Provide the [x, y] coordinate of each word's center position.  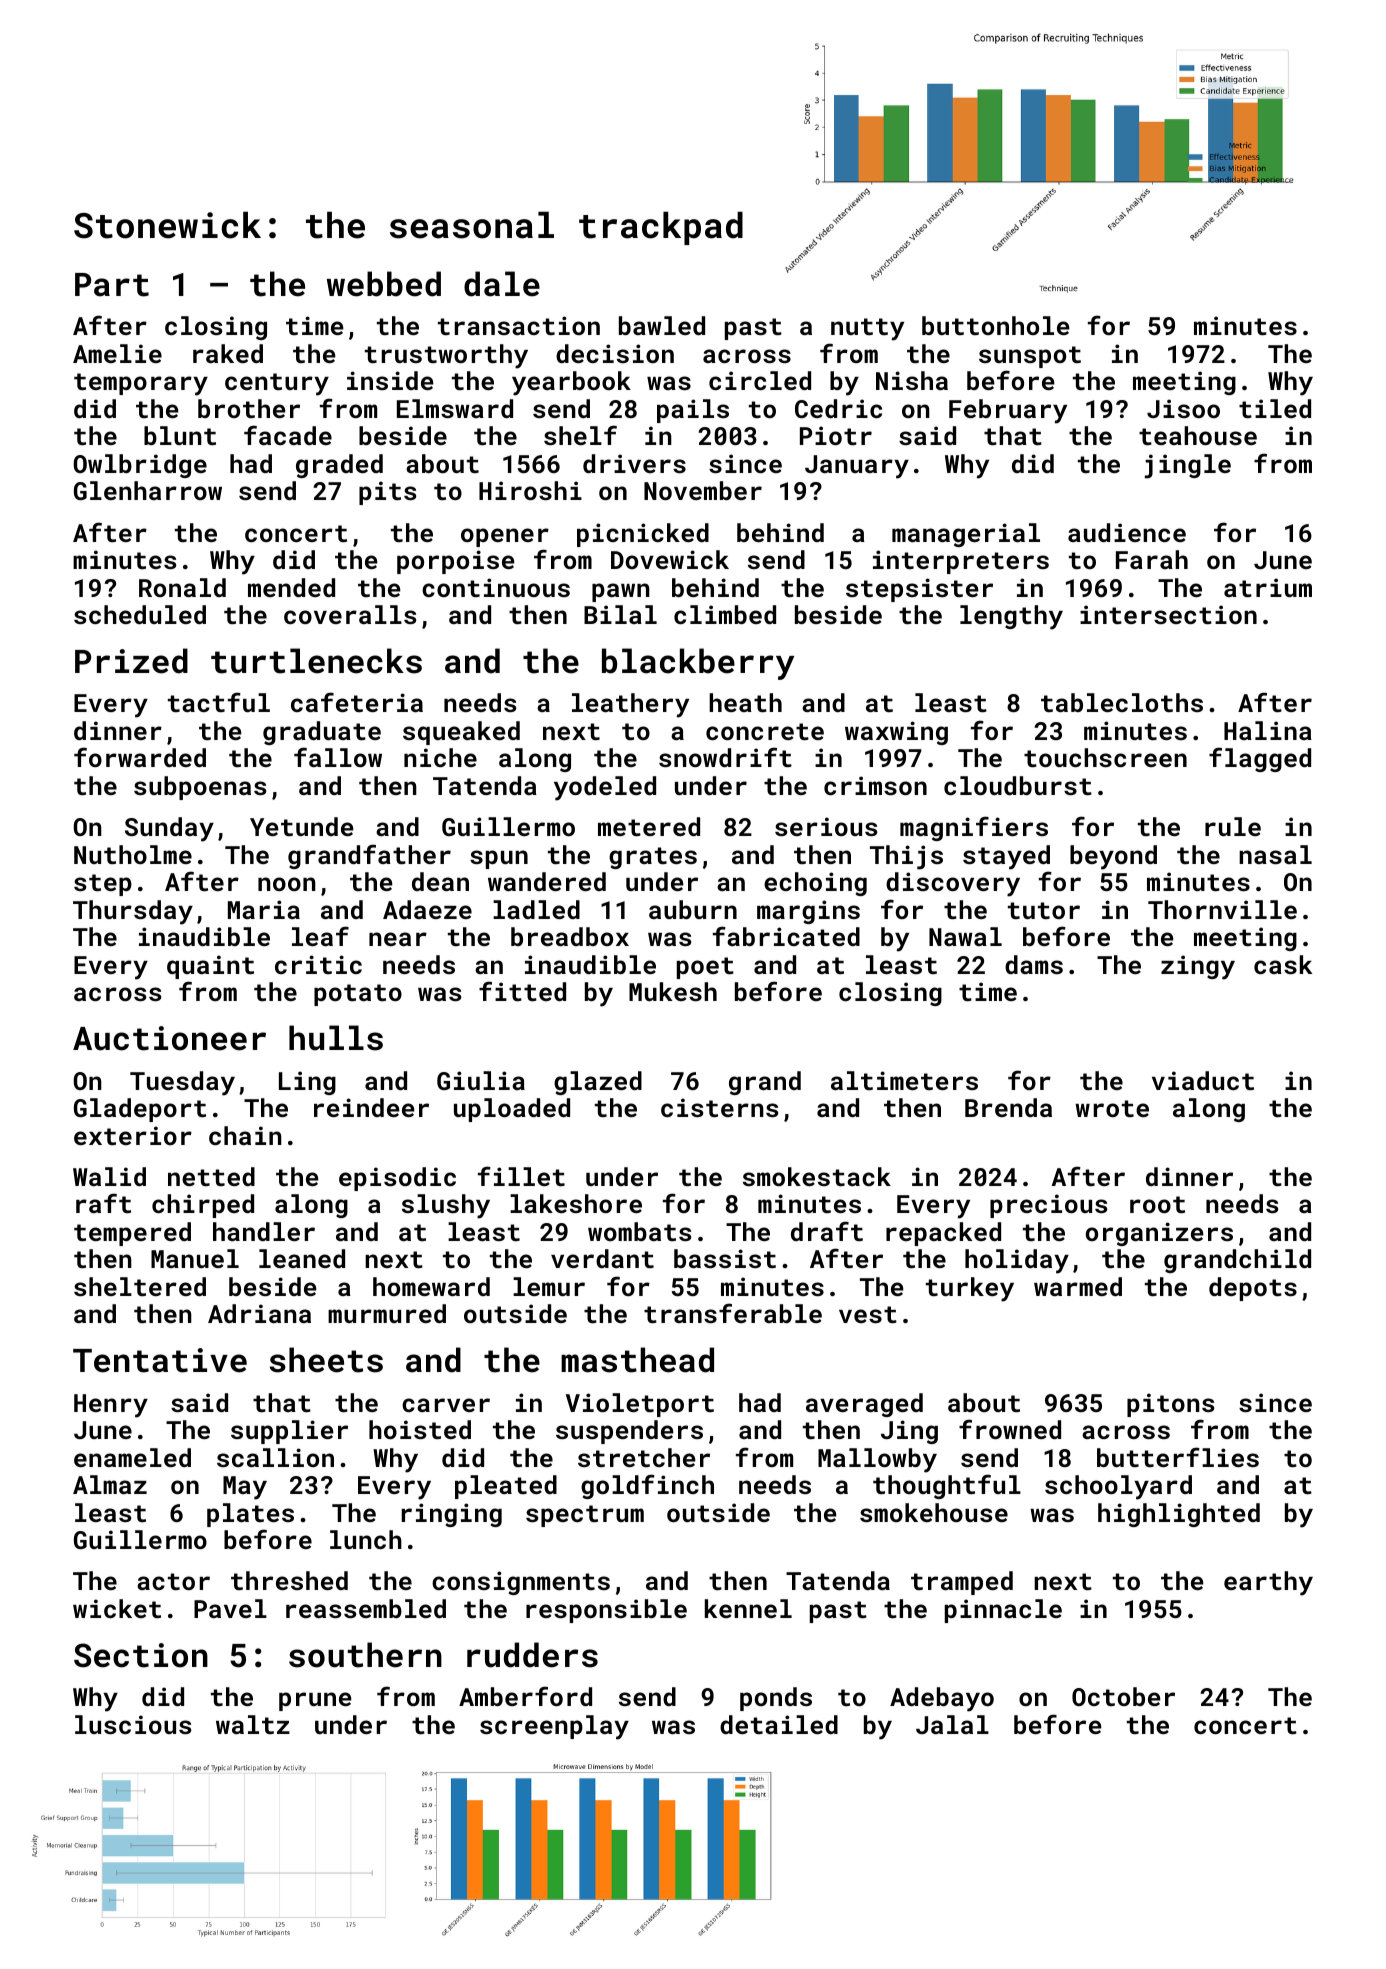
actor [173, 1581]
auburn [693, 909]
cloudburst [1018, 785]
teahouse [1198, 435]
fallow [338, 757]
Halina [1268, 730]
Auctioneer [169, 1038]
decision [615, 353]
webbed [384, 284]
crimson [875, 785]
